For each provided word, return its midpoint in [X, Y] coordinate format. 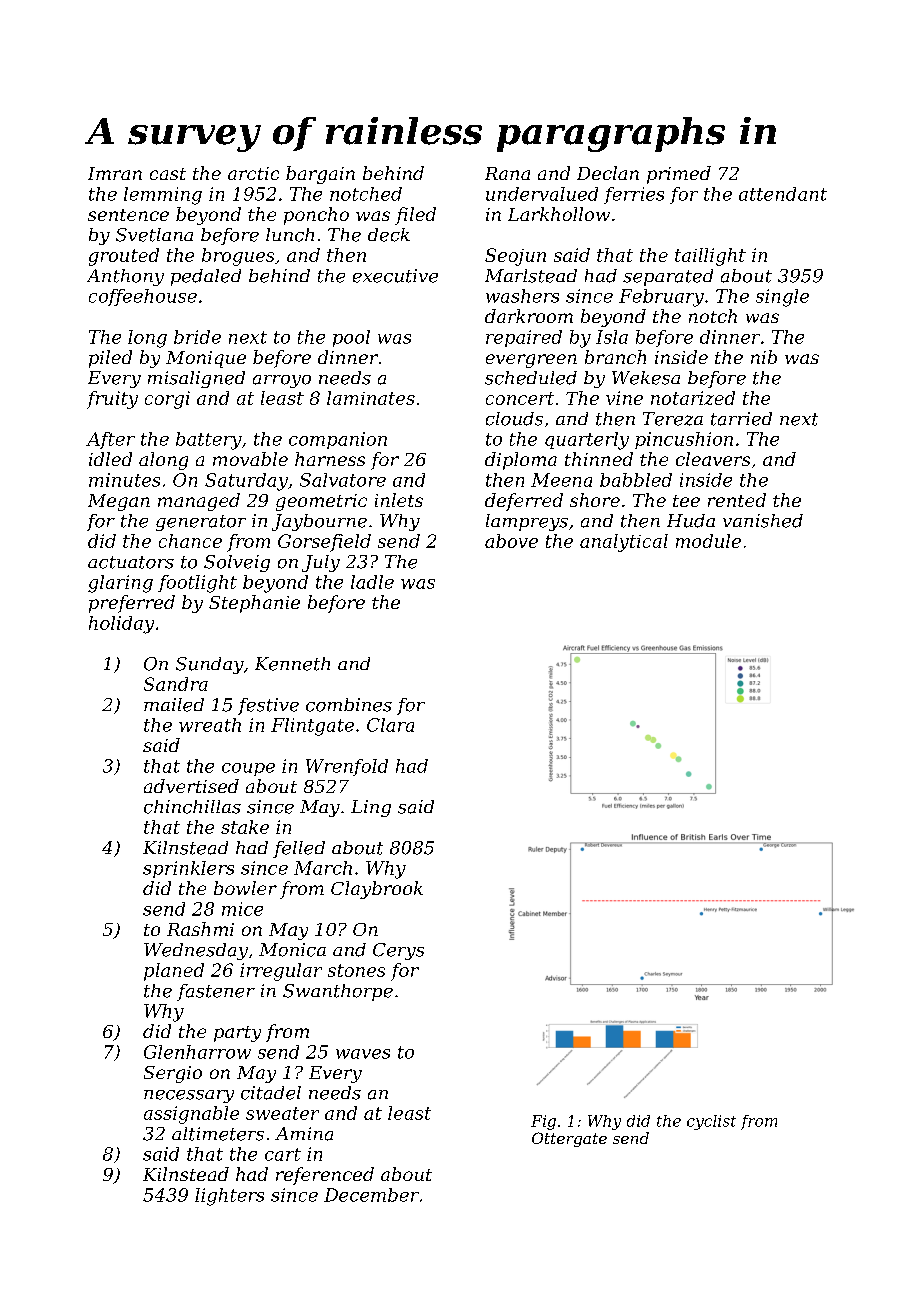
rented [737, 500]
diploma [521, 461]
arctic [253, 173]
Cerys [398, 951]
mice [242, 909]
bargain [320, 175]
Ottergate [569, 1139]
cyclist [711, 1122]
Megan [119, 502]
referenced [325, 1176]
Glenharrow [197, 1052]
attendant [783, 194]
